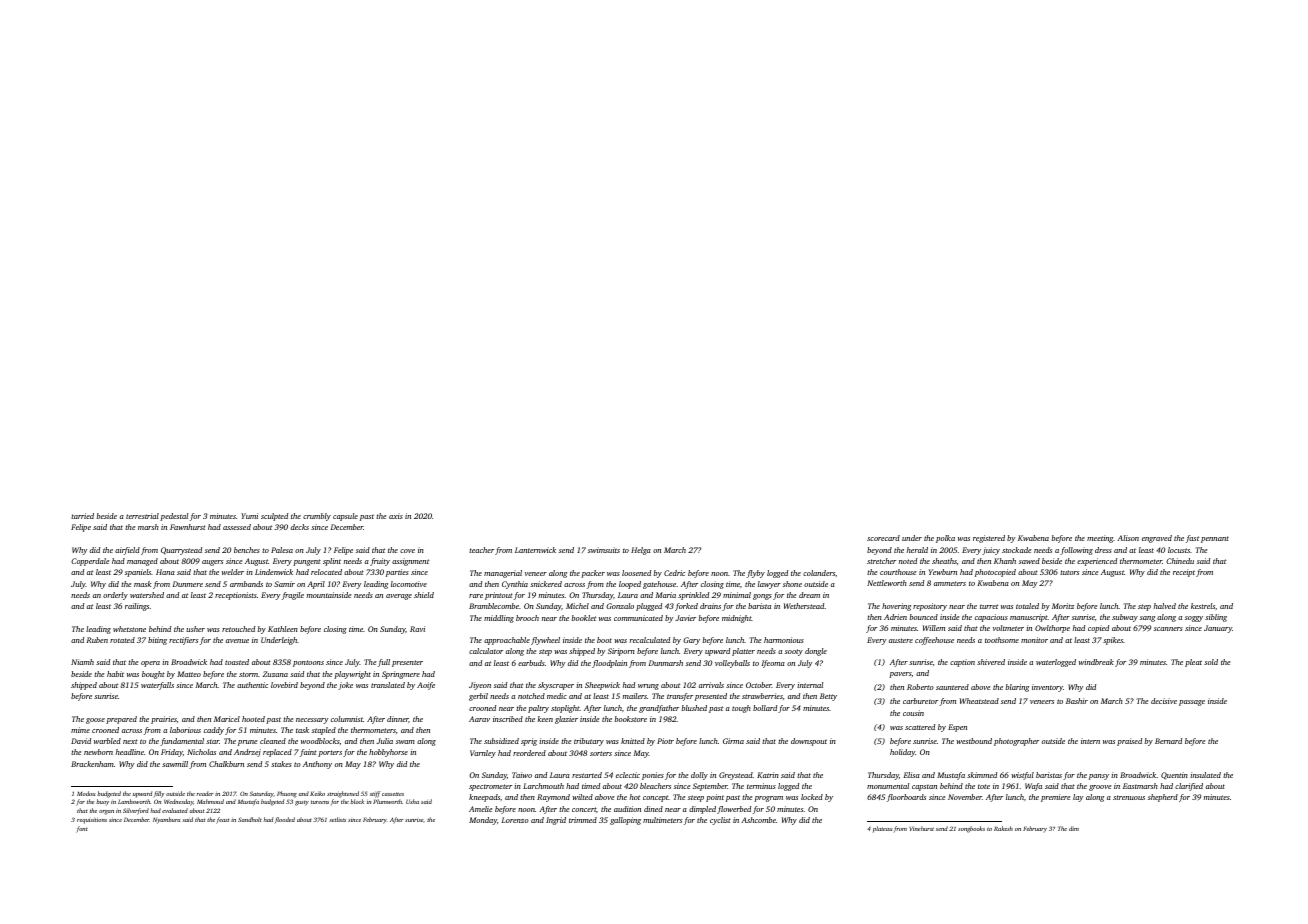  What do you see at coordinates (205, 793) in the page?
I see `reader` at bounding box center [205, 793].
